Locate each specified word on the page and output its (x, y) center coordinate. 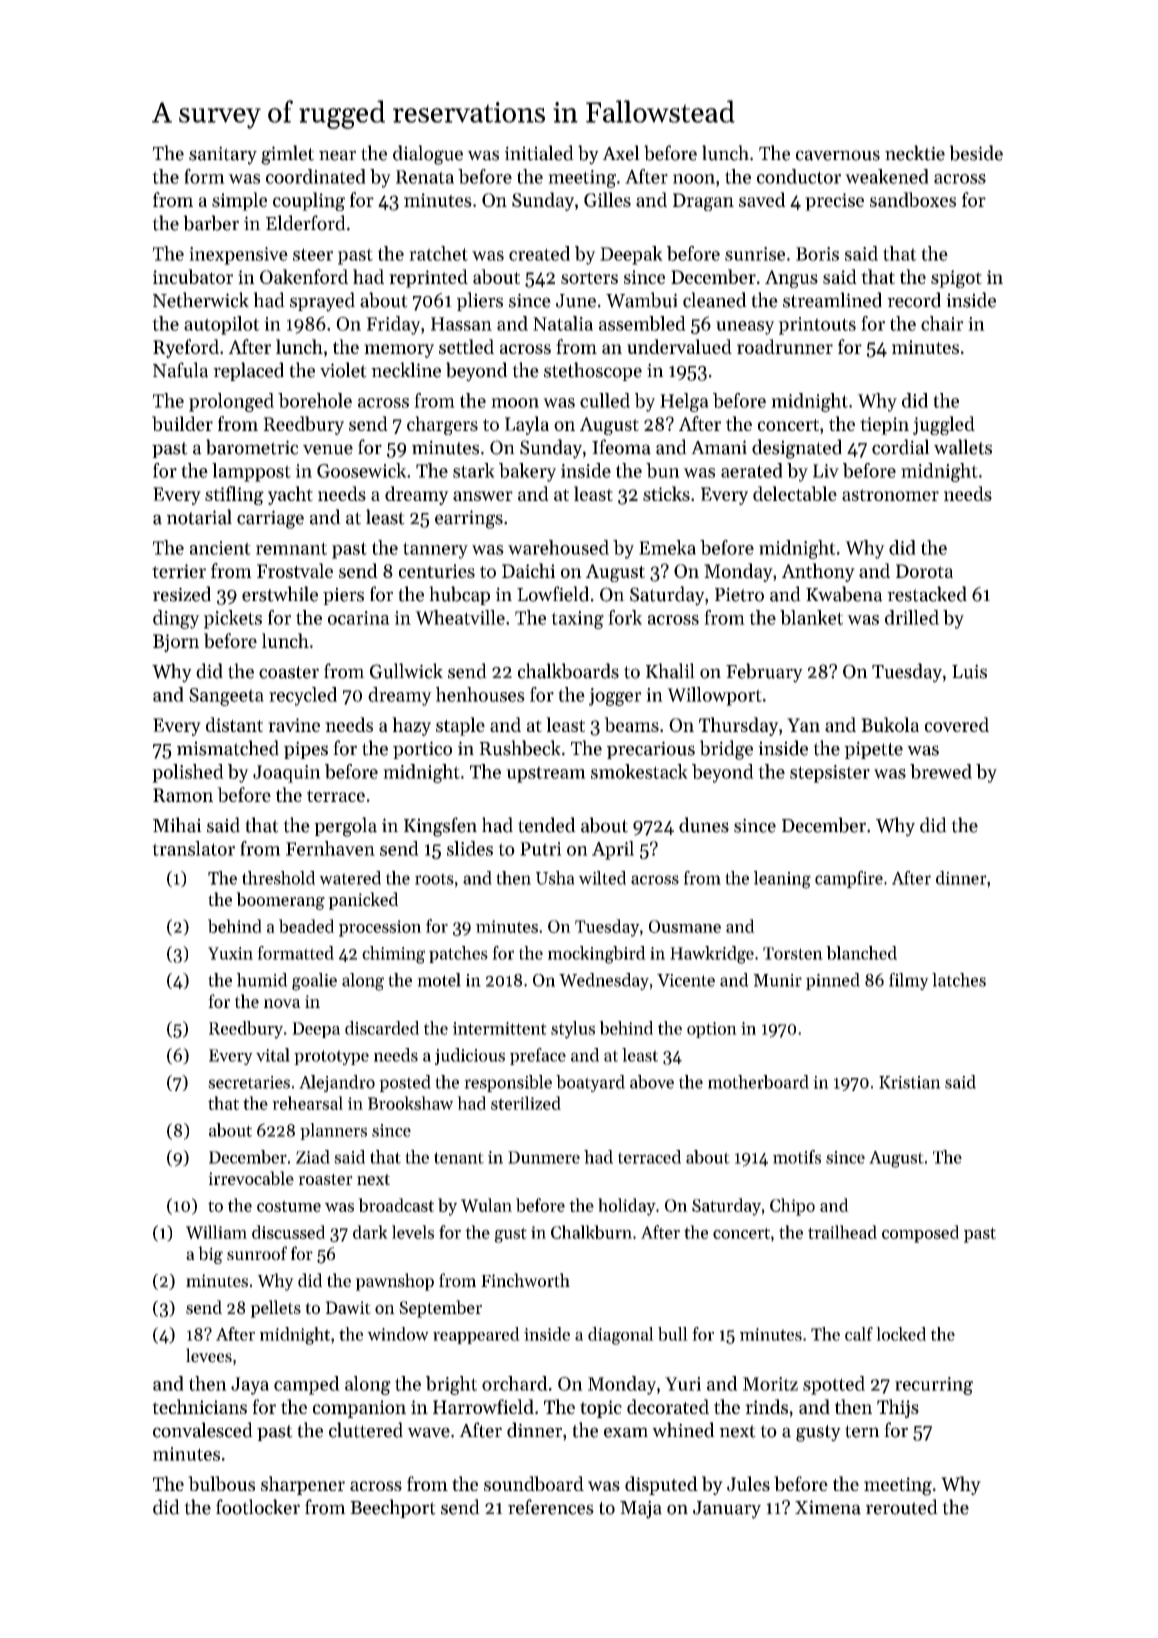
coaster (289, 672)
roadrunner (785, 346)
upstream (546, 774)
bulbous (221, 1483)
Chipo (792, 1207)
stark (474, 470)
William (216, 1232)
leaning (782, 880)
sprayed (322, 302)
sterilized (526, 1103)
